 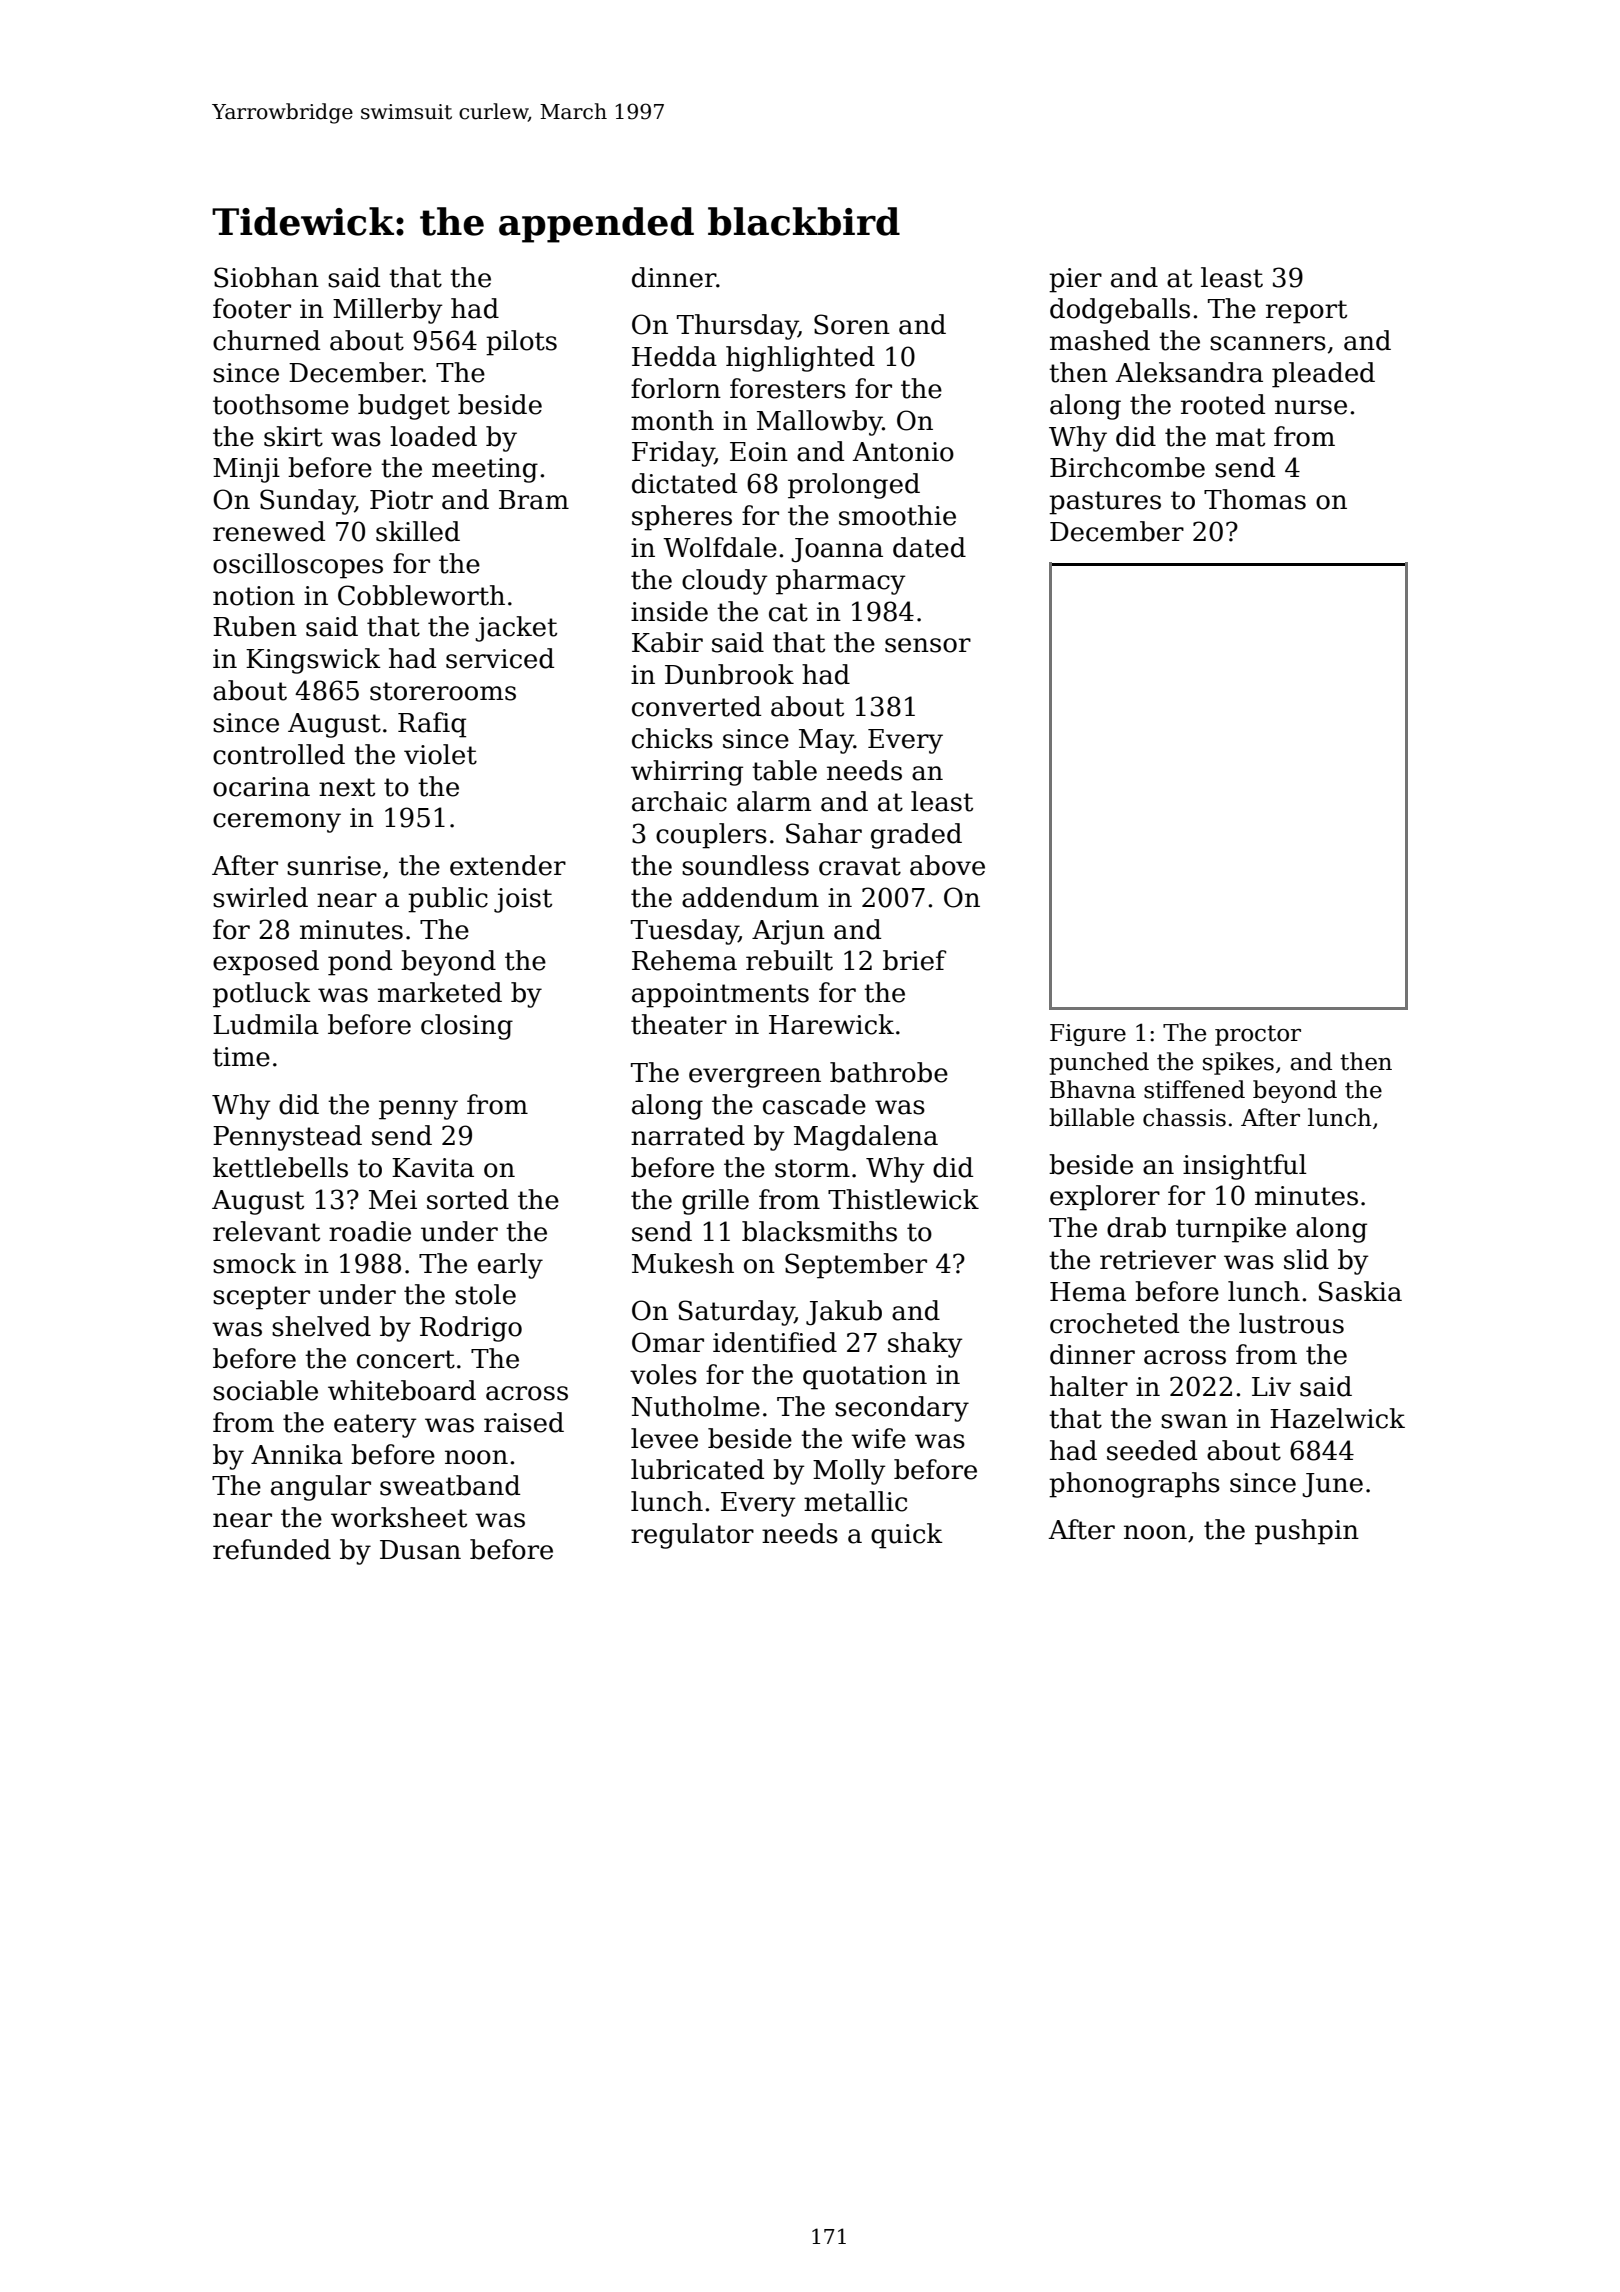 I want to click on grille, so click(x=715, y=1202).
